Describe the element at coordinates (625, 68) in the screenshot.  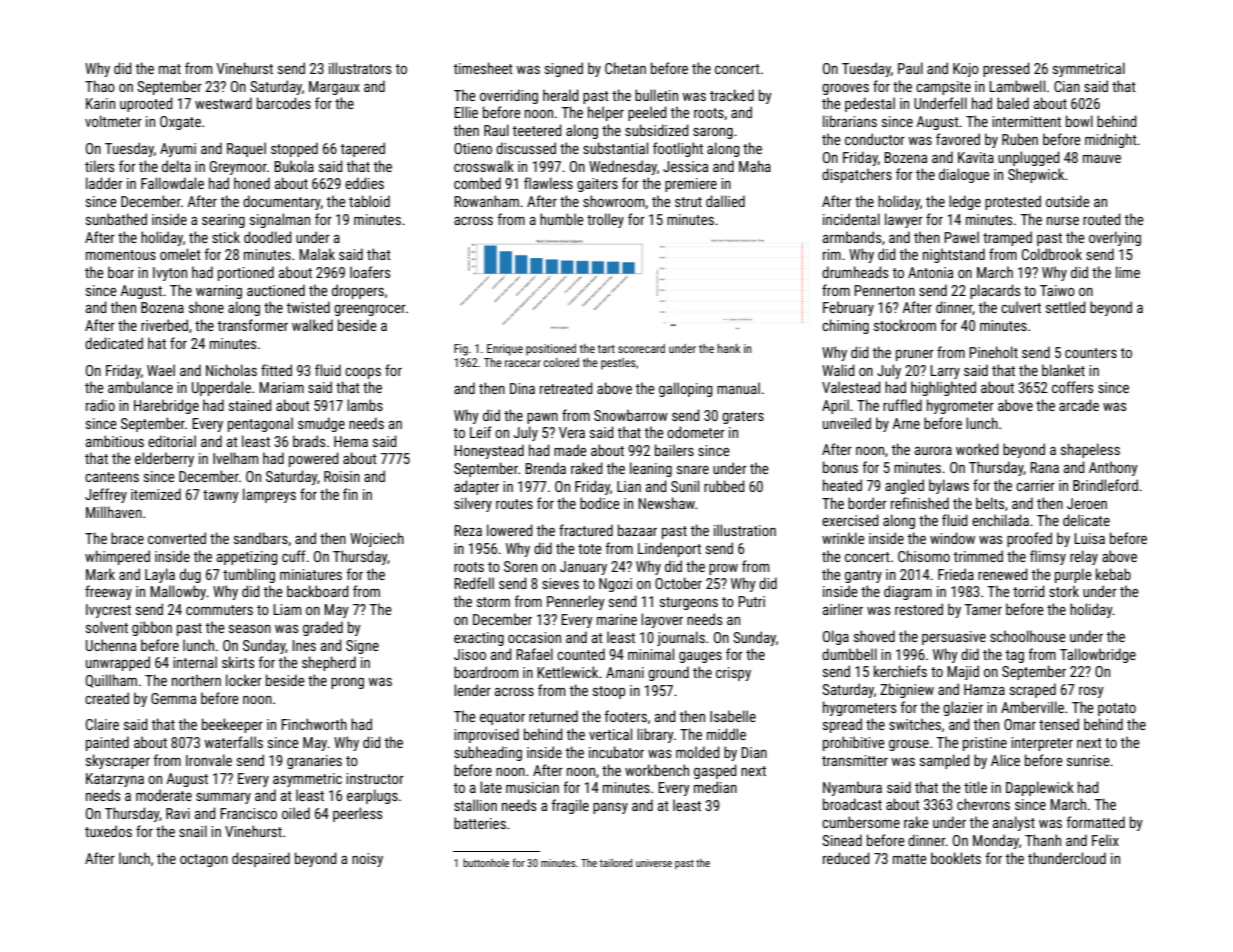
I see `Chetan` at that location.
